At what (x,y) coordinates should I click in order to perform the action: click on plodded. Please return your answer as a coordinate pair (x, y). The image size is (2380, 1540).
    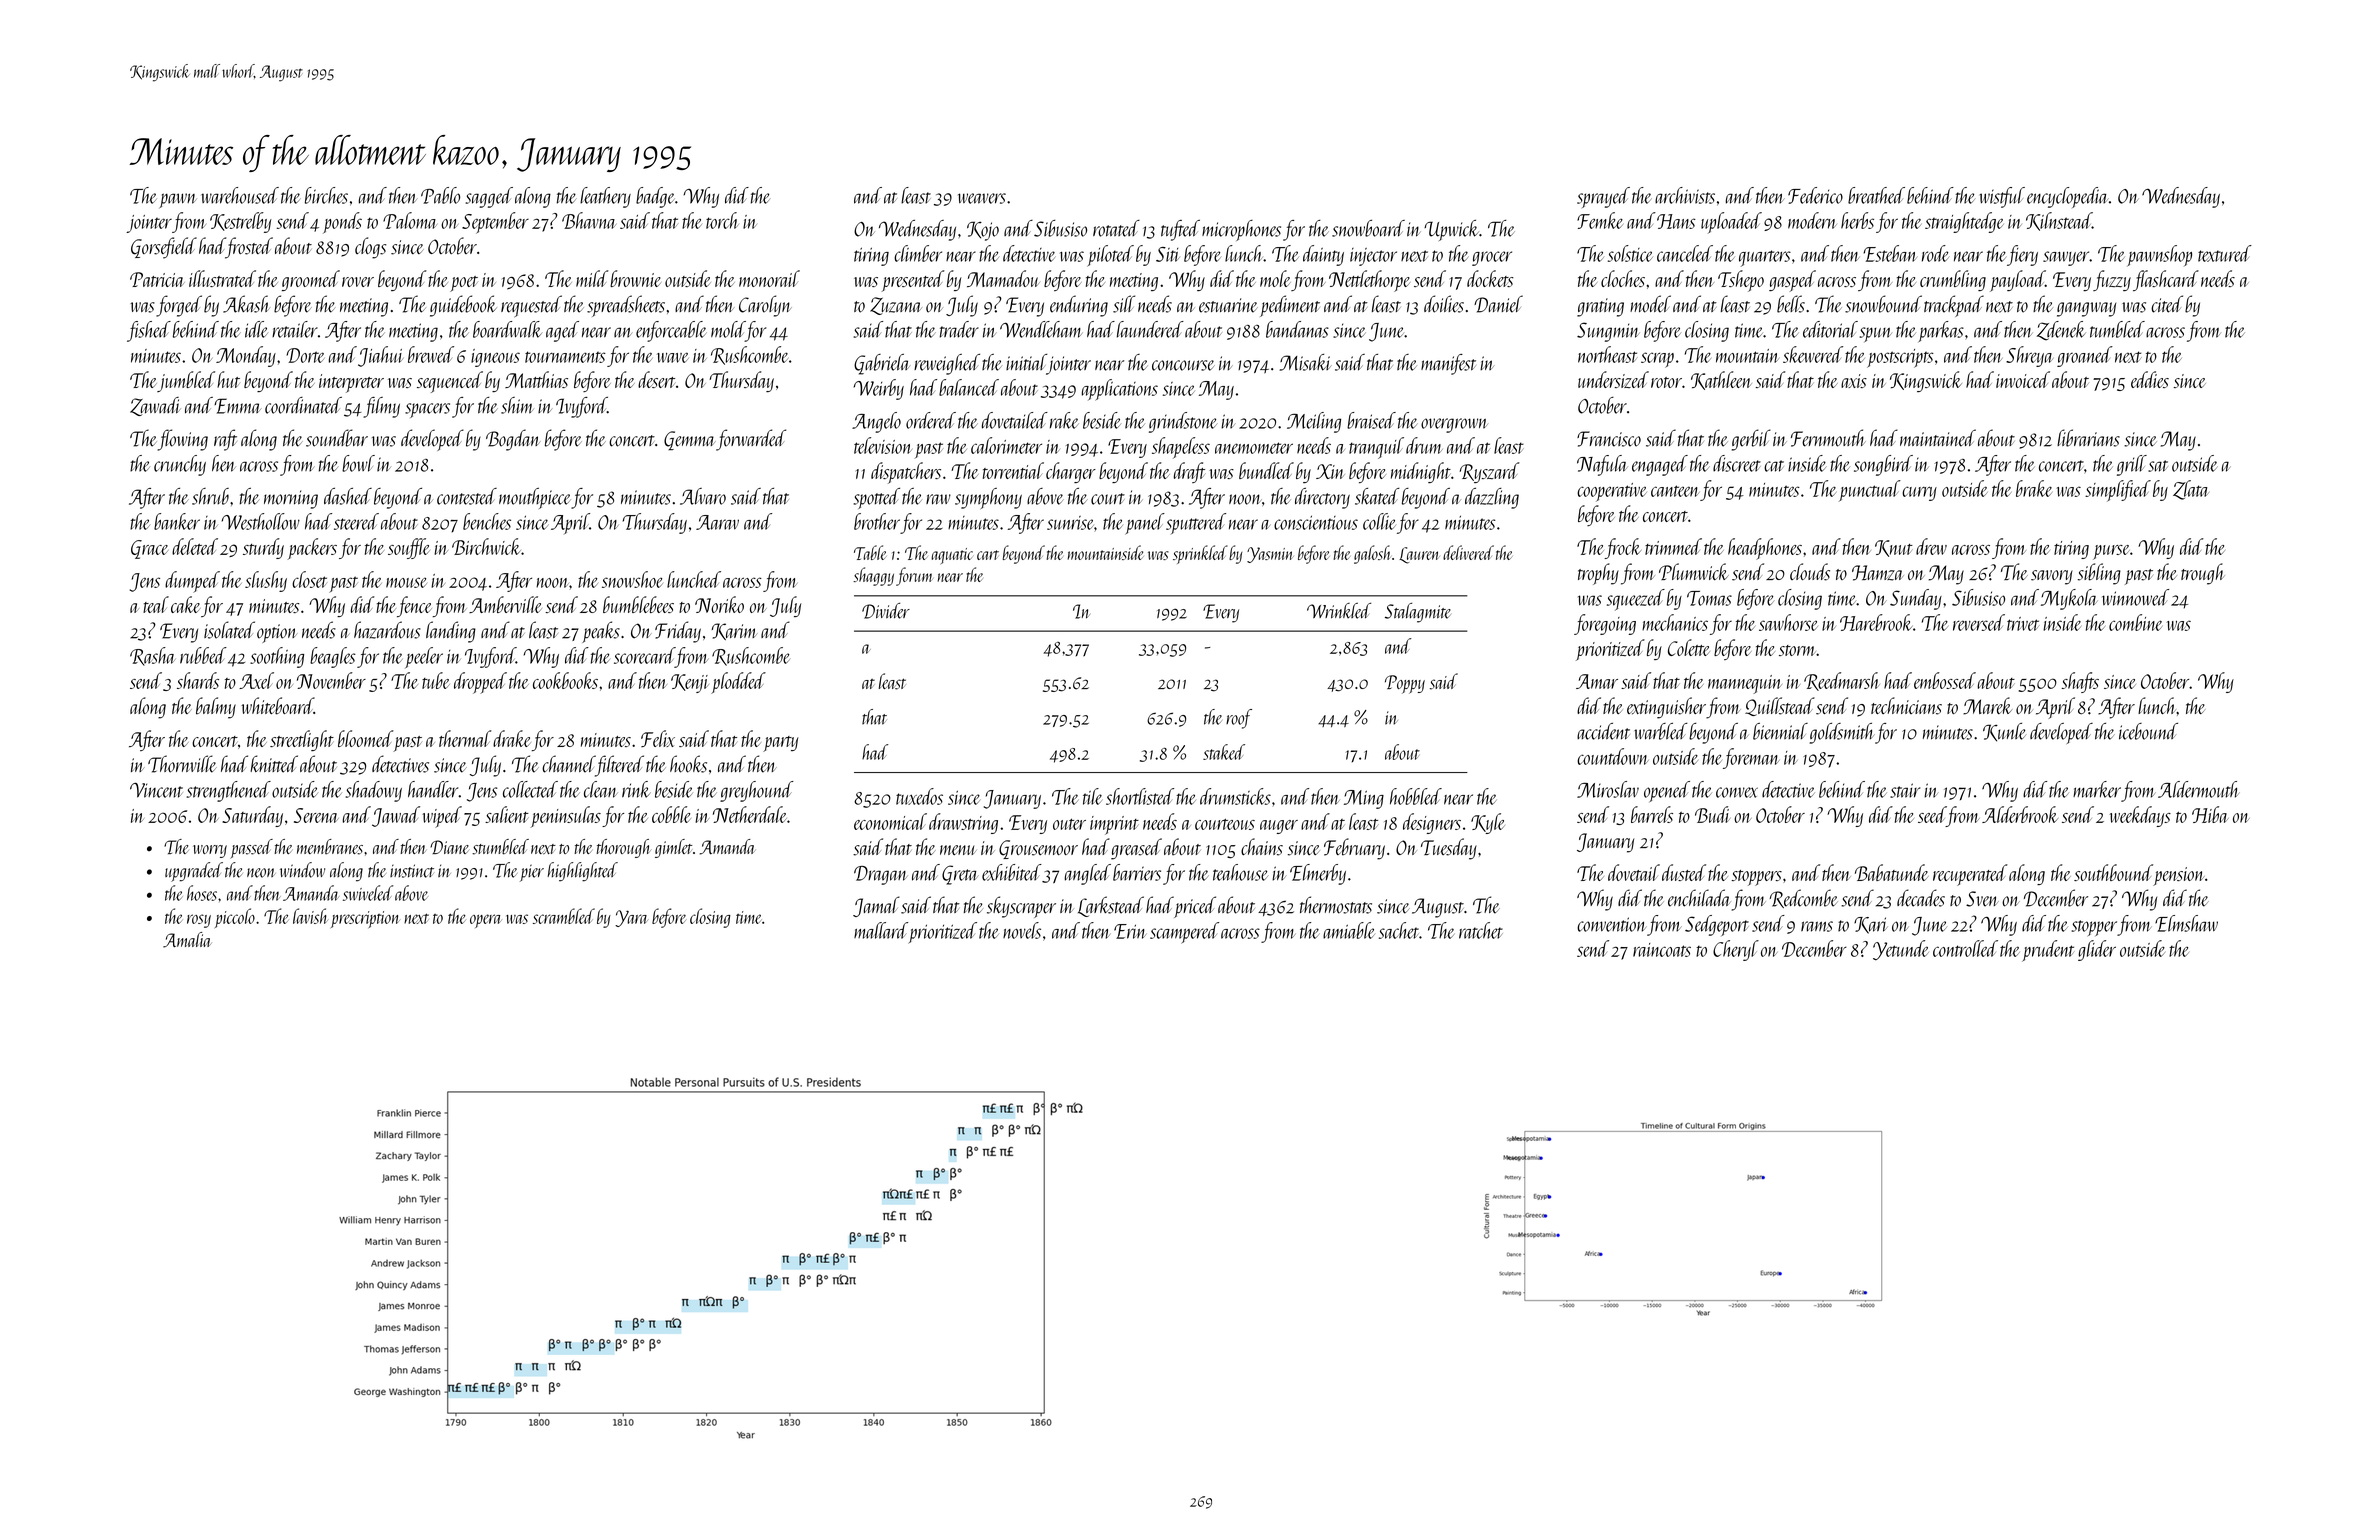
    Looking at the image, I should click on (738, 683).
